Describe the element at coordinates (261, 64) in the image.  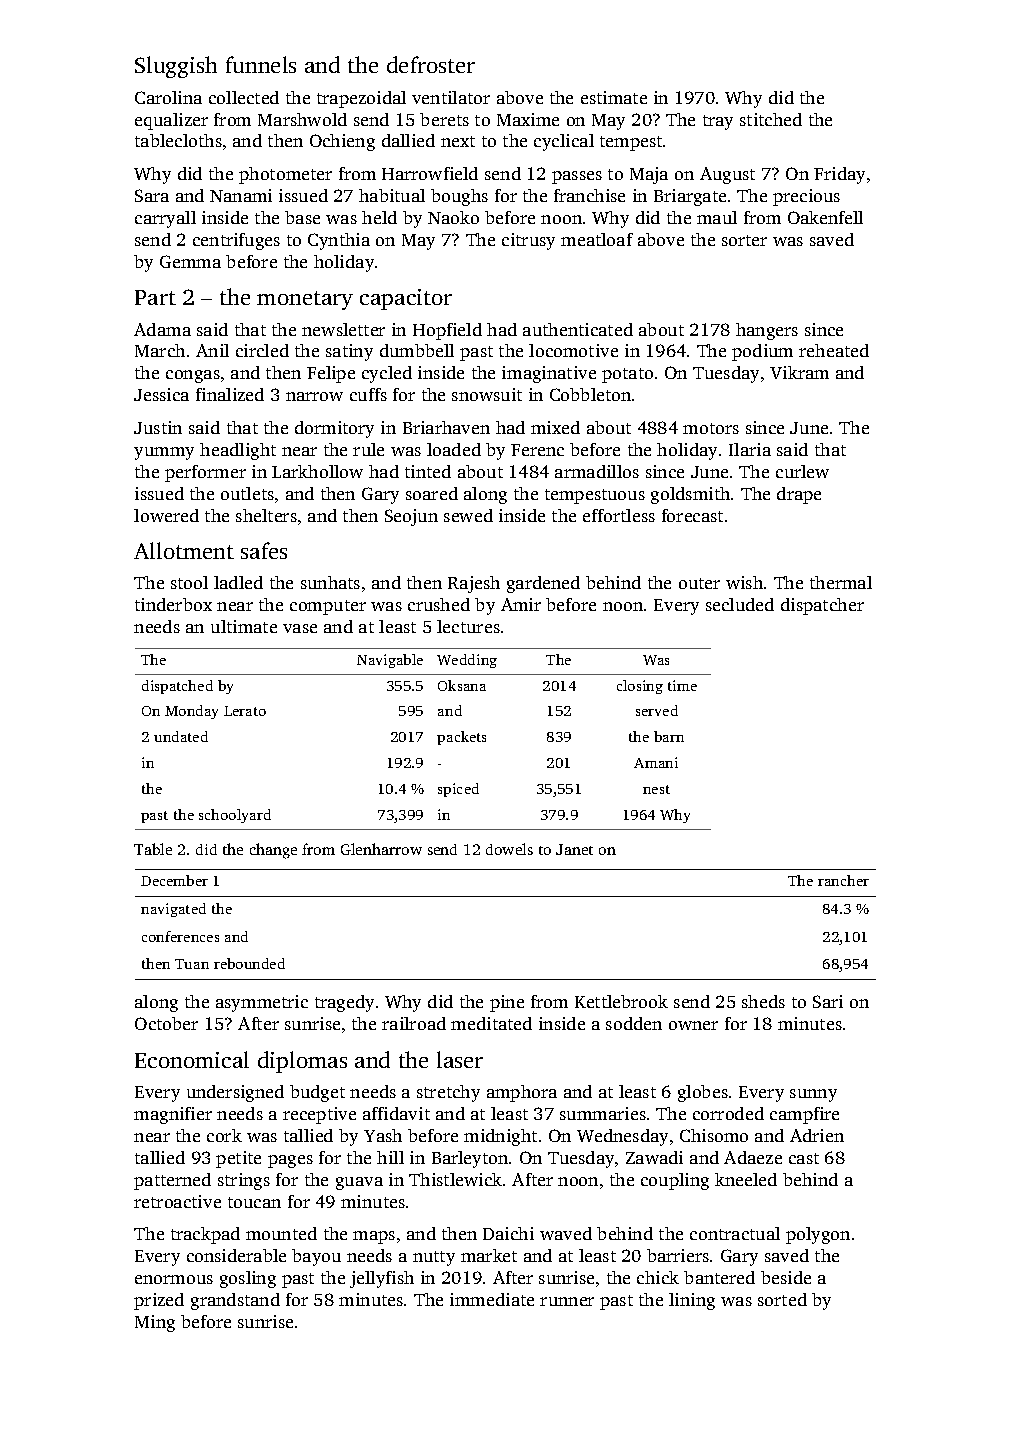
I see `funnels` at that location.
